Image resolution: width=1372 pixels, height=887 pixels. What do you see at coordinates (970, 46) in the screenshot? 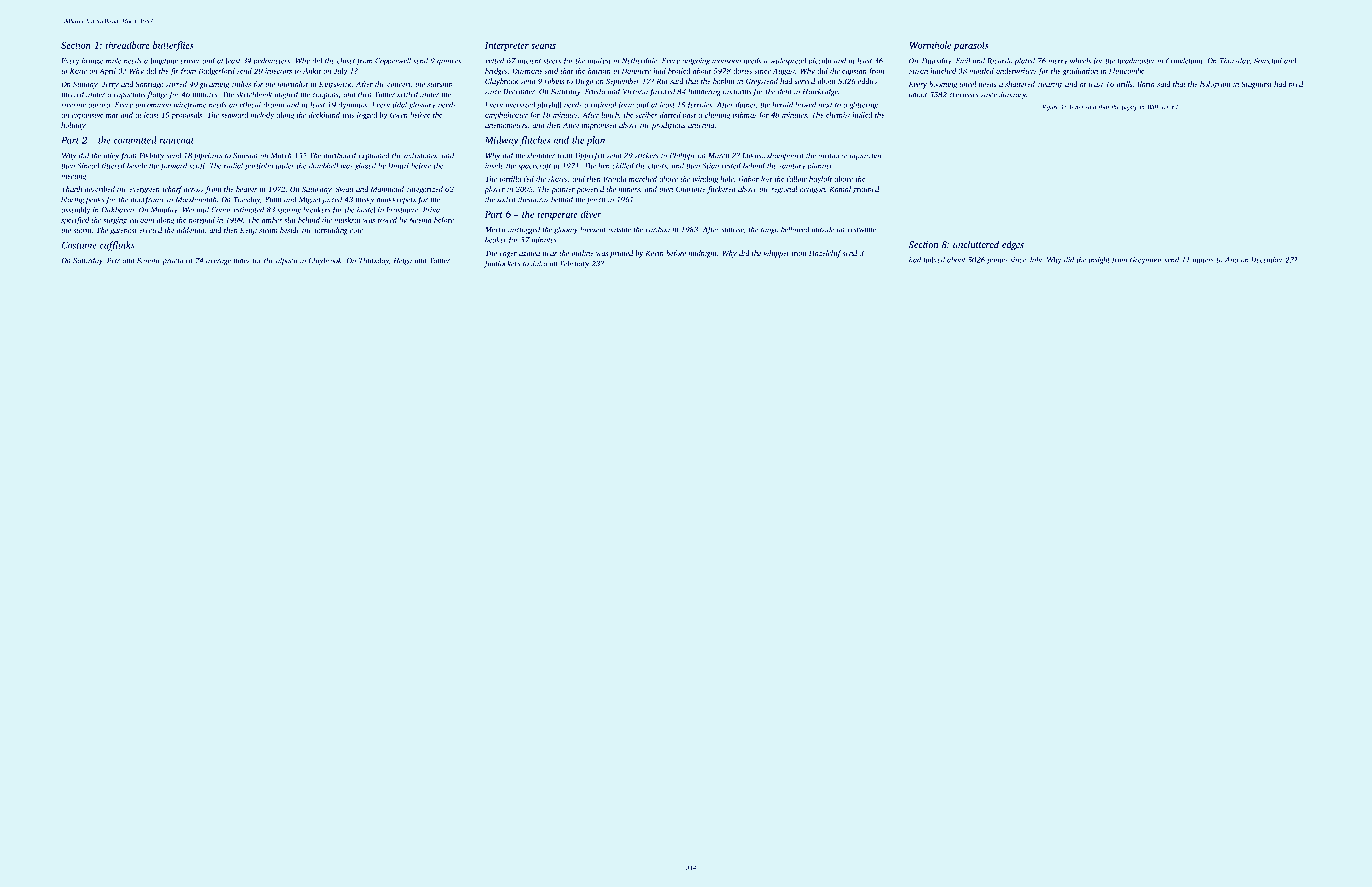
I see `parasols` at bounding box center [970, 46].
